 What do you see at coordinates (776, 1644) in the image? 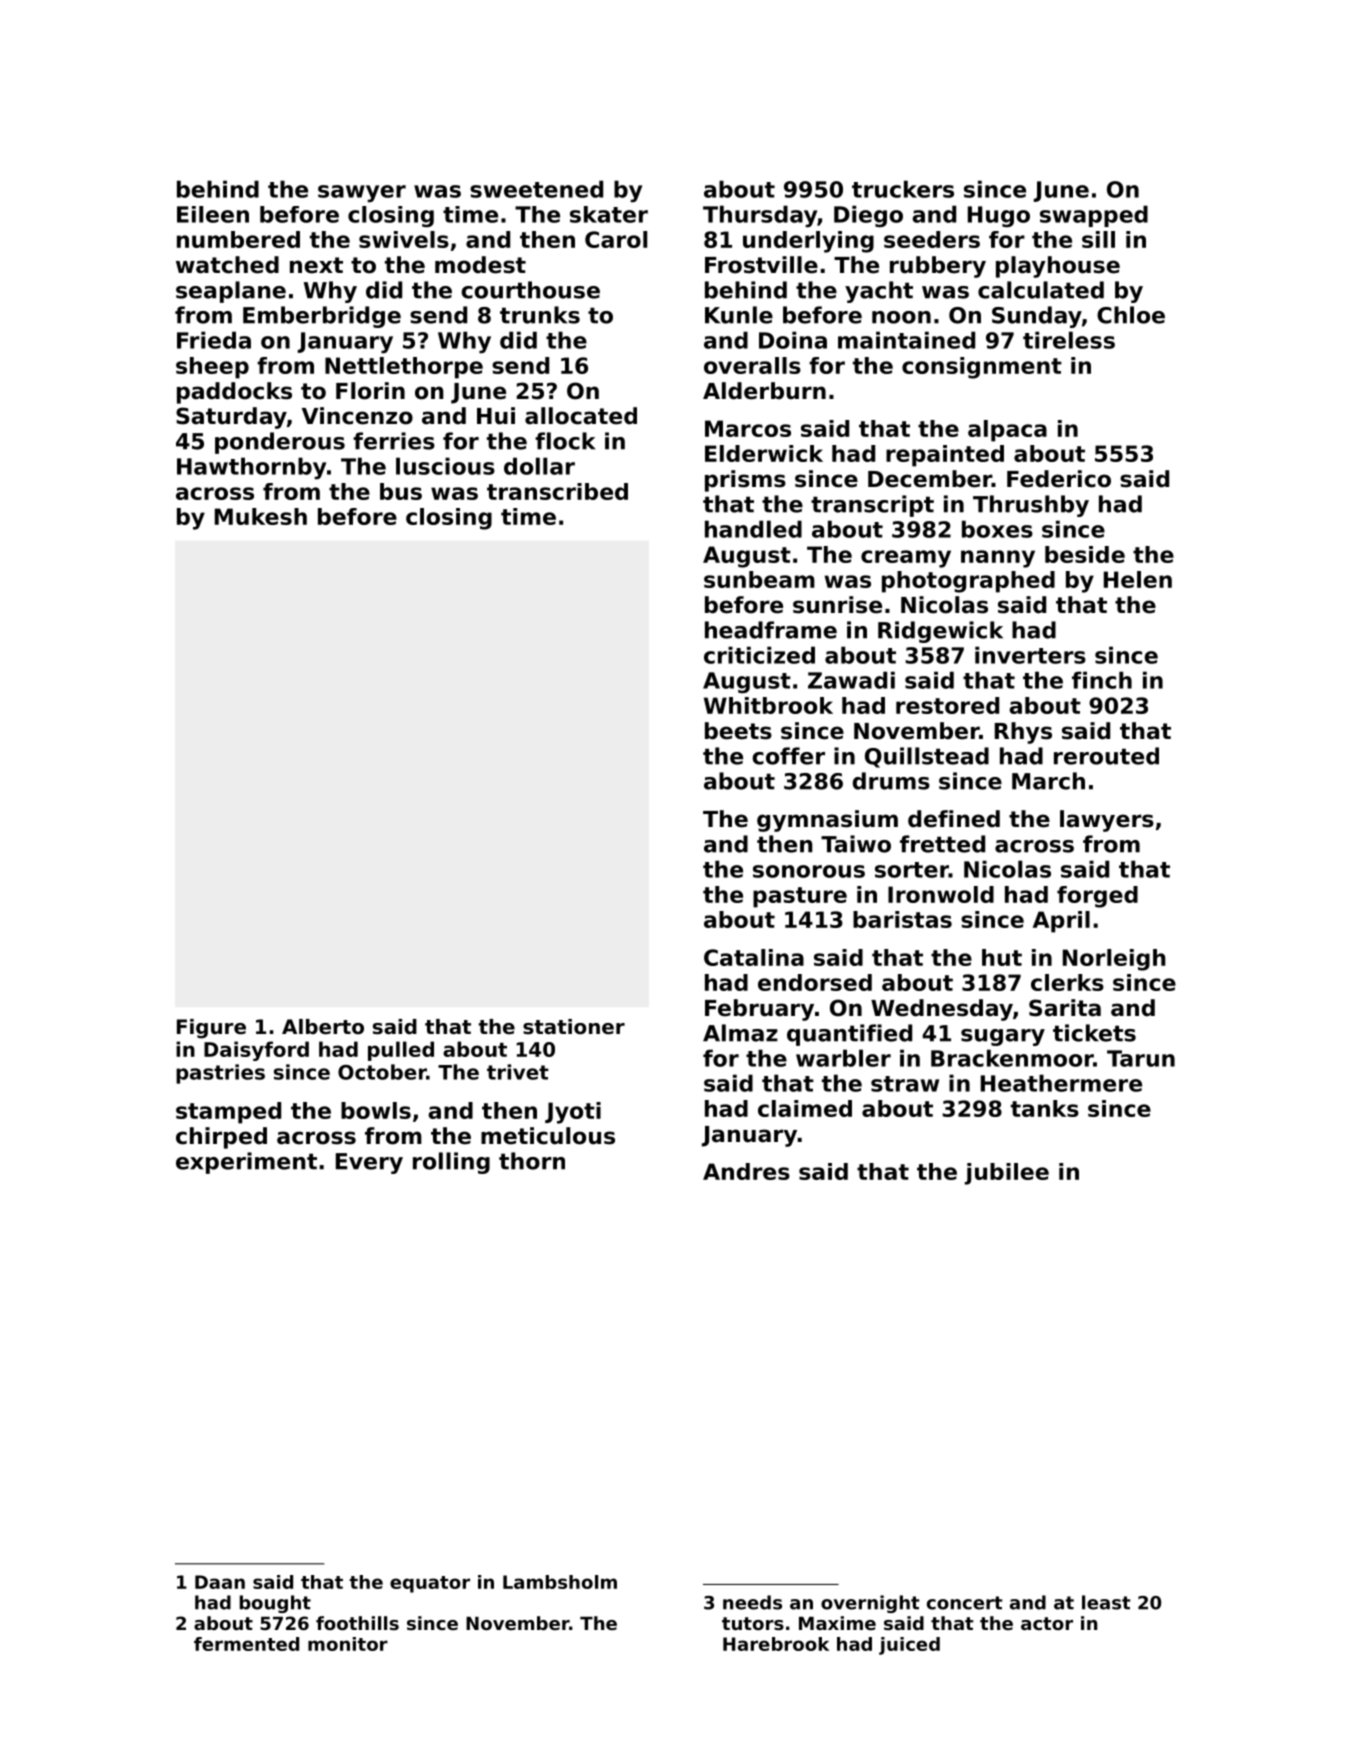
I see `Harebrook` at bounding box center [776, 1644].
